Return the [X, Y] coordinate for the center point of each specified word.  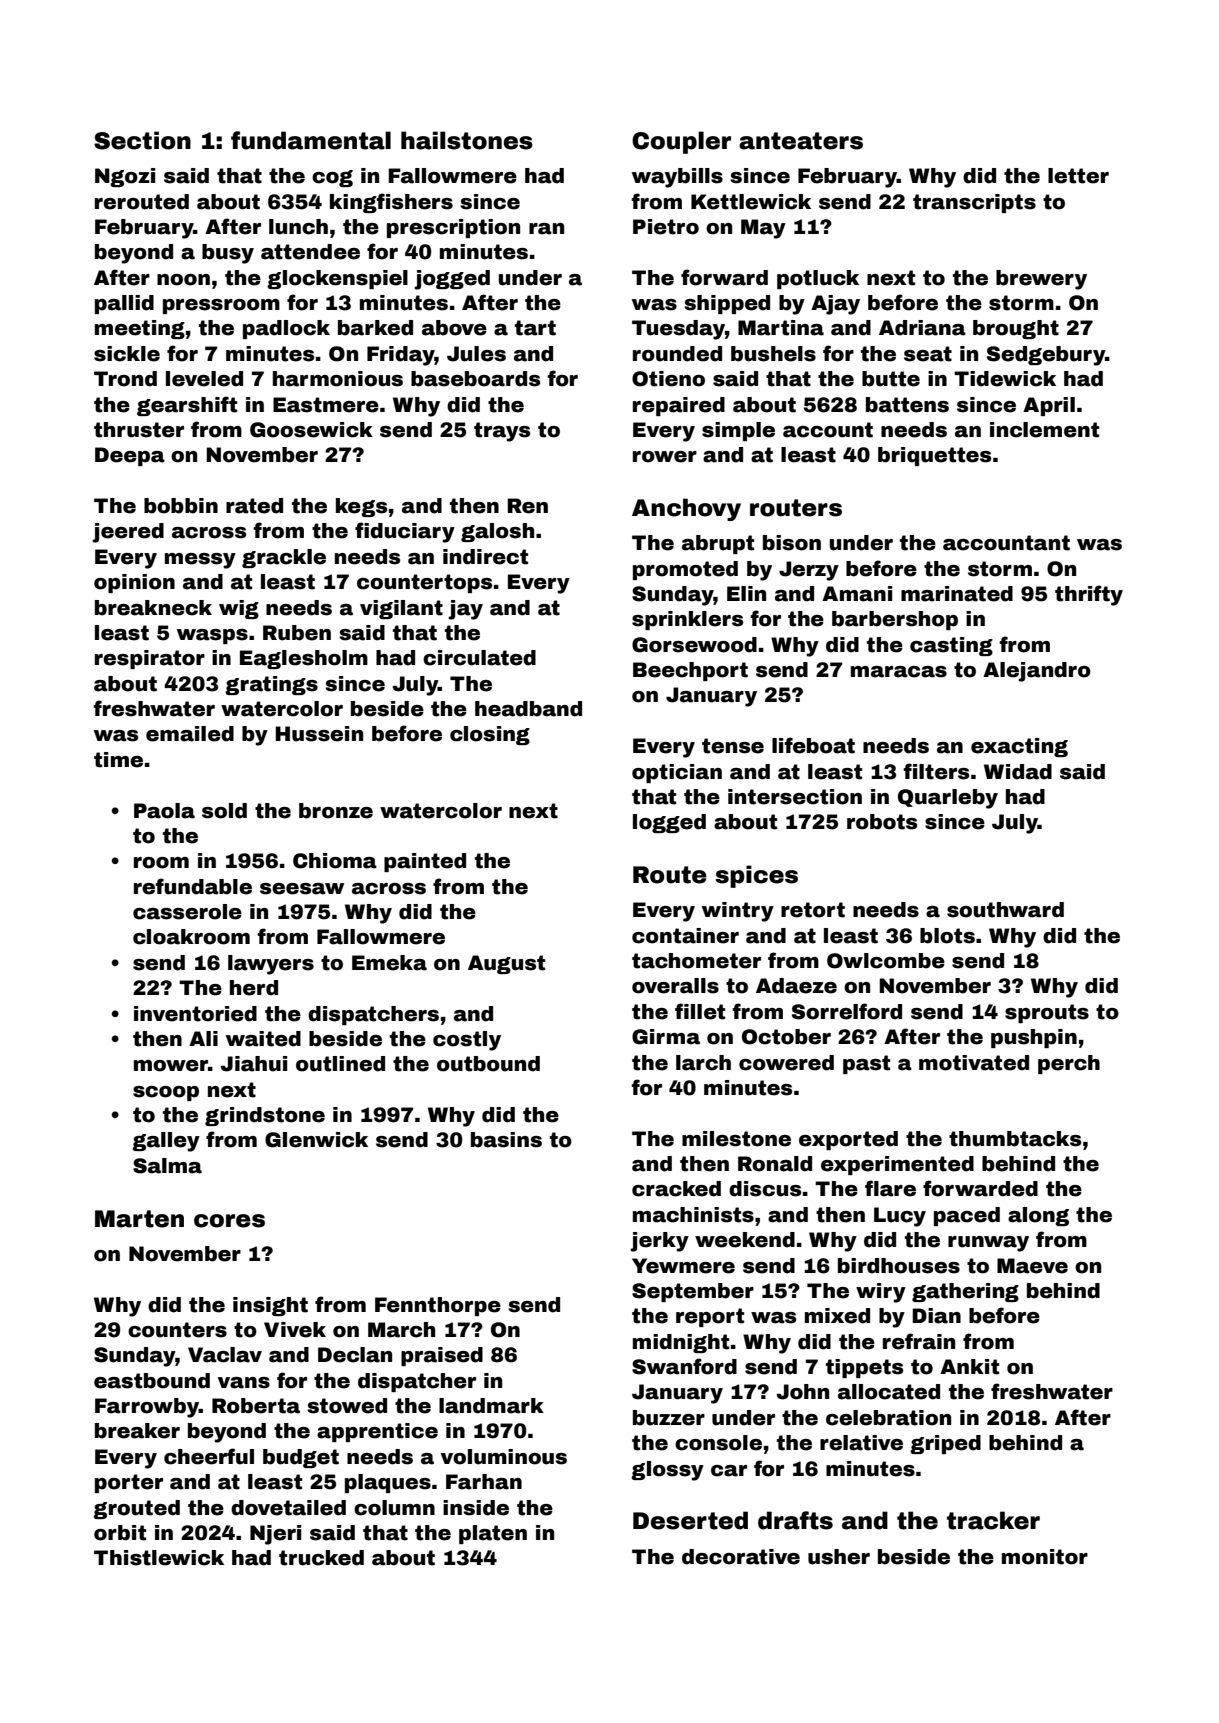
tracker [993, 1520]
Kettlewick [751, 202]
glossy [667, 1471]
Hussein [319, 734]
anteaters [801, 141]
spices [756, 876]
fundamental [311, 140]
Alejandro [1037, 672]
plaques [388, 1483]
